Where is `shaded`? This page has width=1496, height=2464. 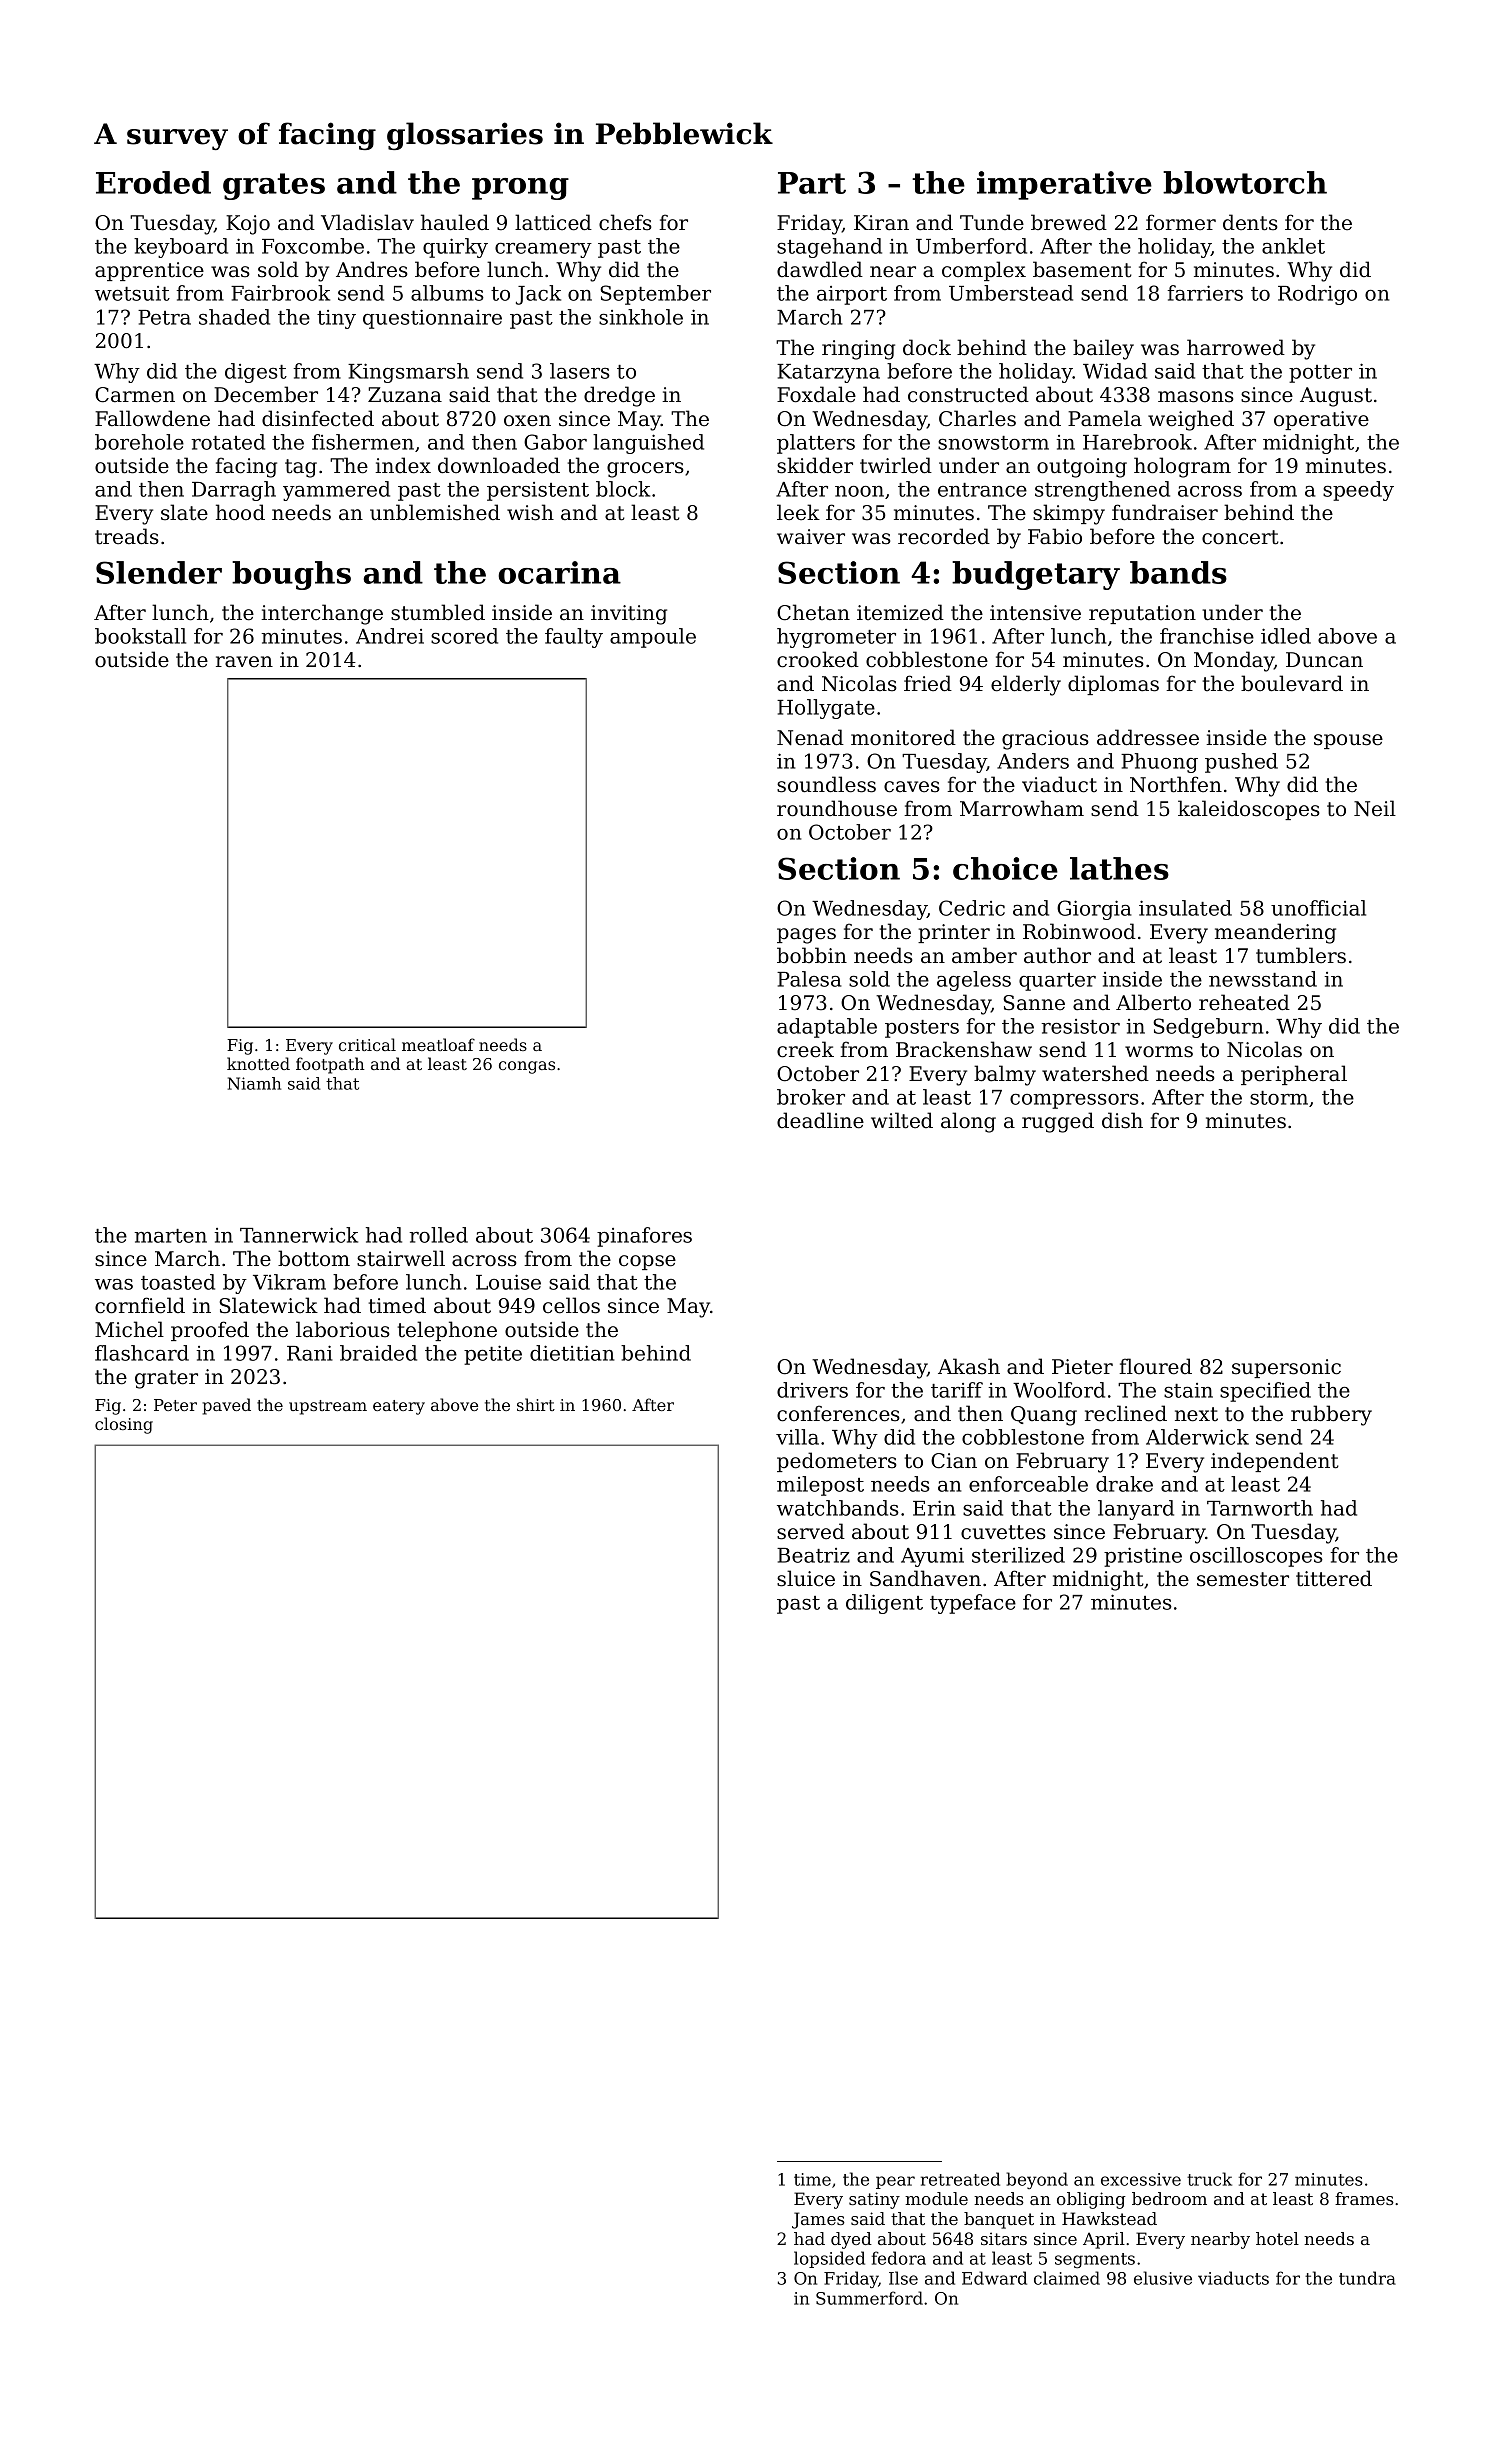 shaded is located at coordinates (234, 317).
